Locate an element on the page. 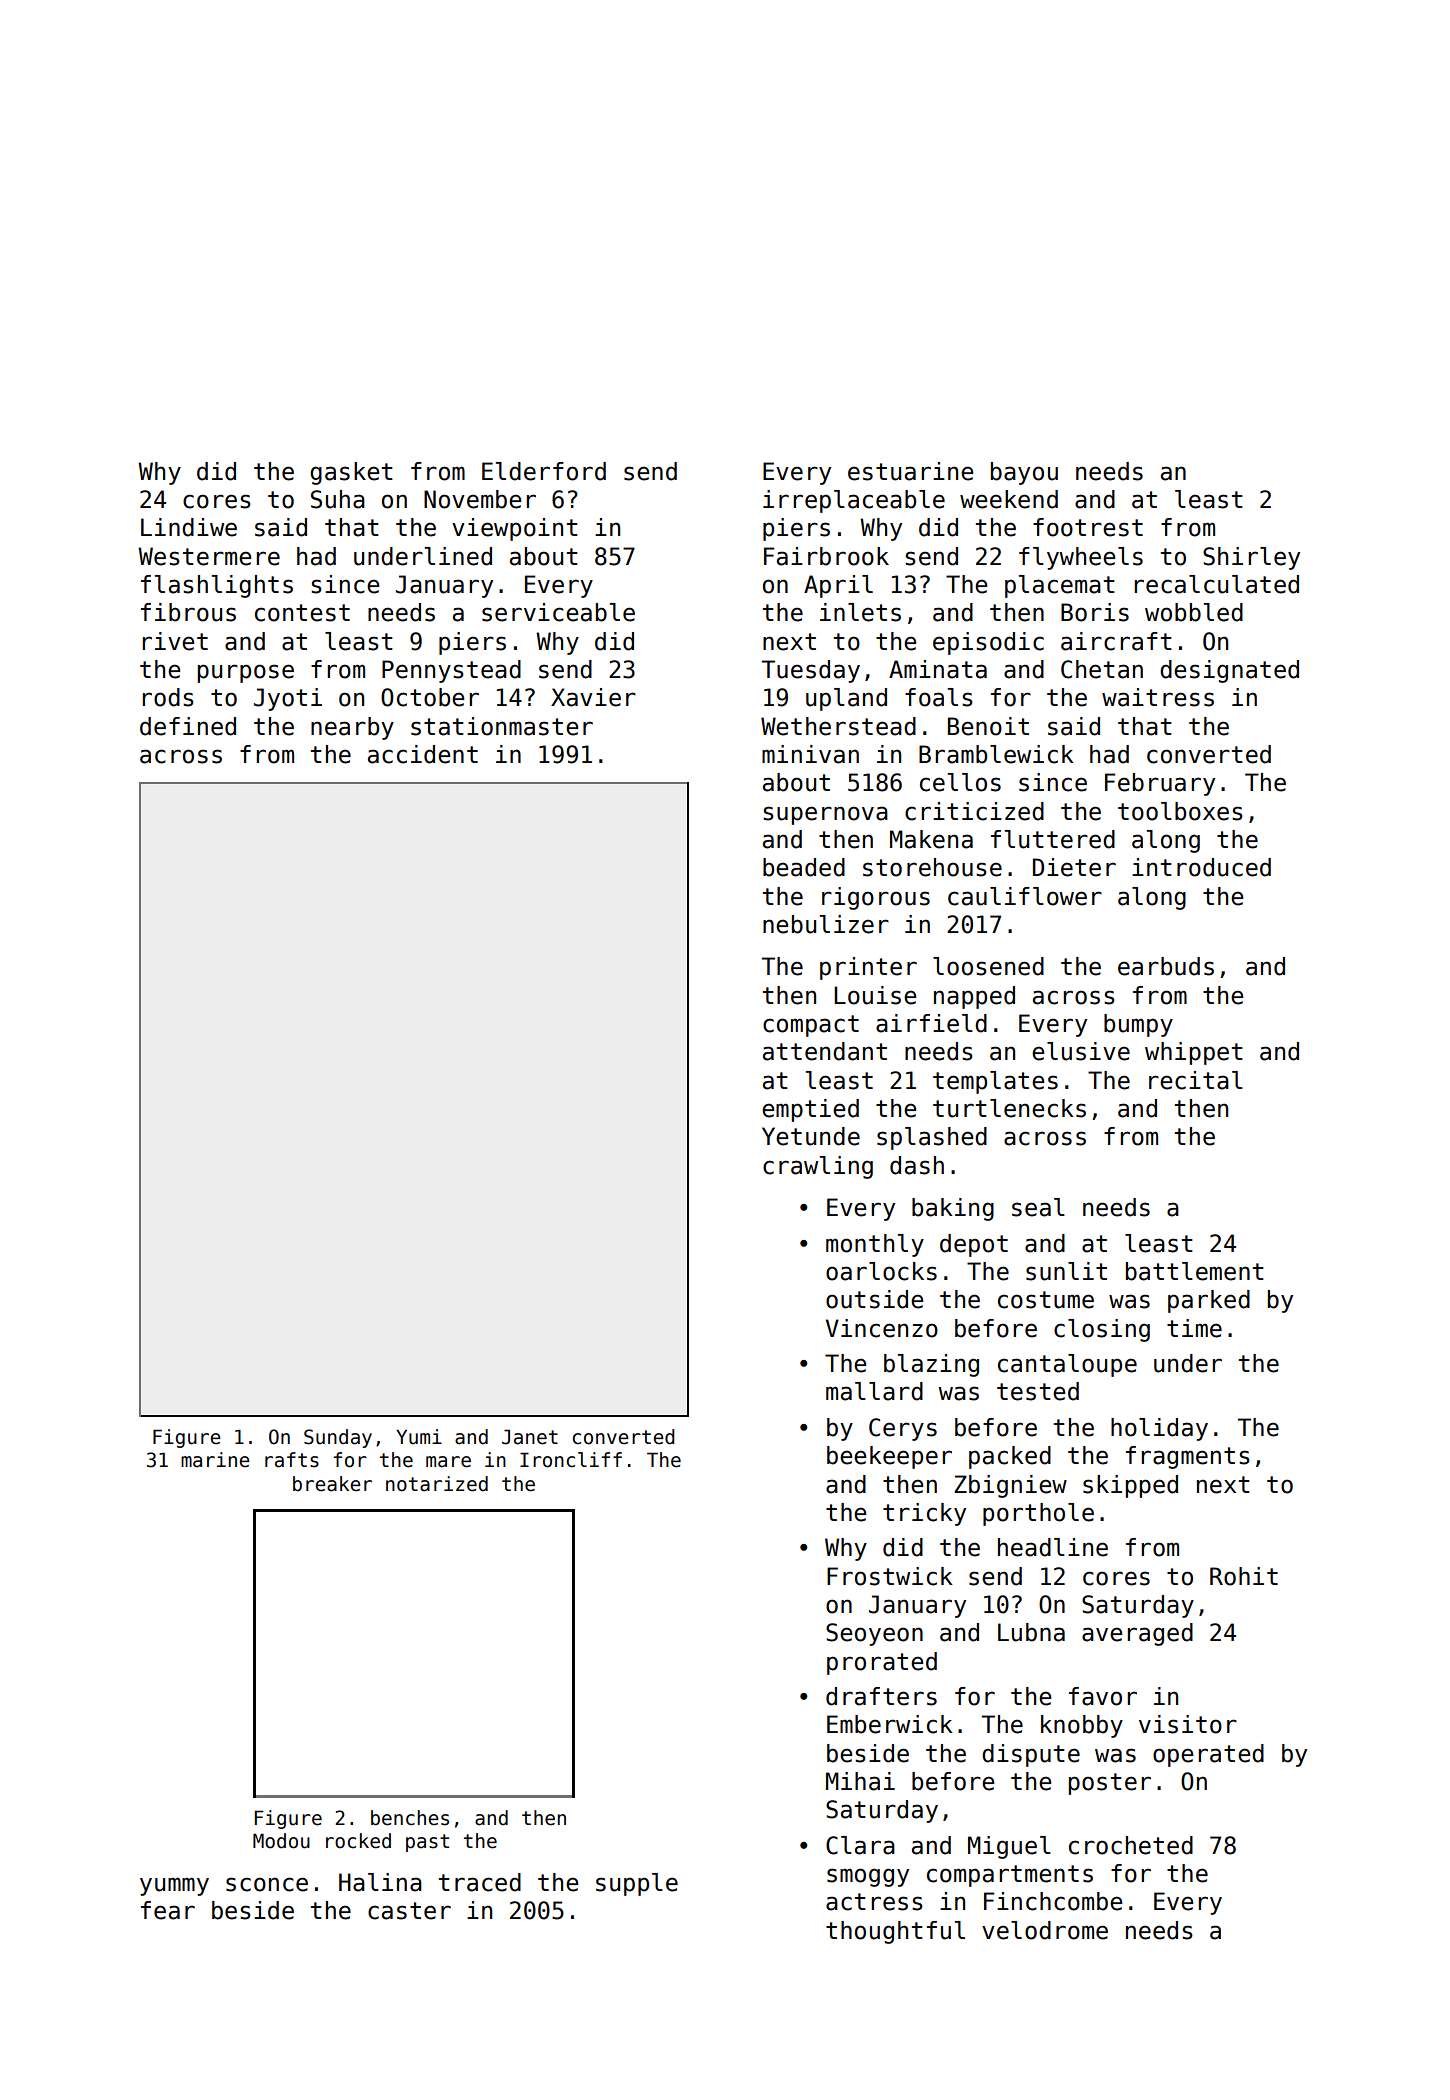 This document has width=1450, height=2100. emptied is located at coordinates (810, 1110).
